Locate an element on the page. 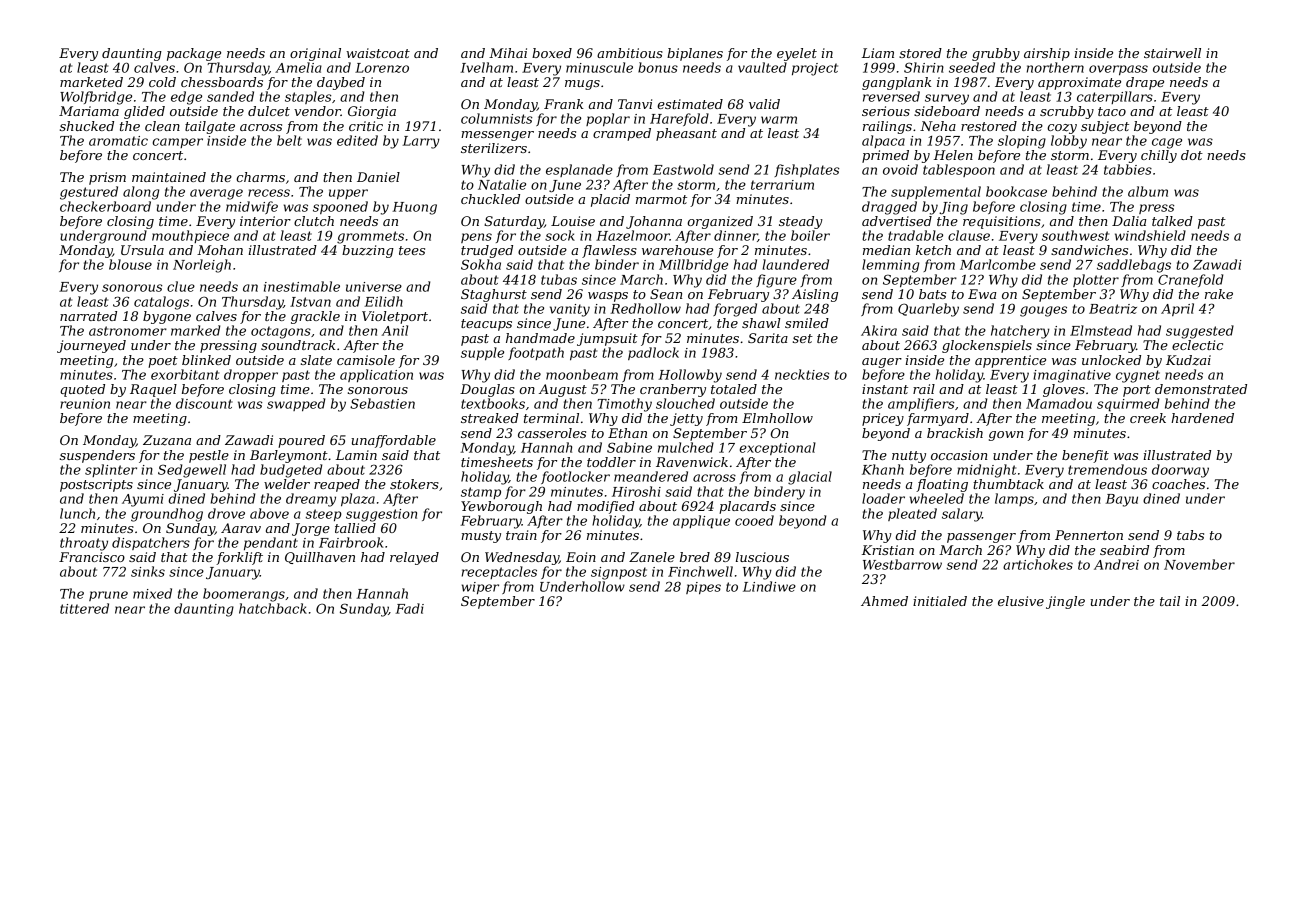  charms is located at coordinates (260, 177).
